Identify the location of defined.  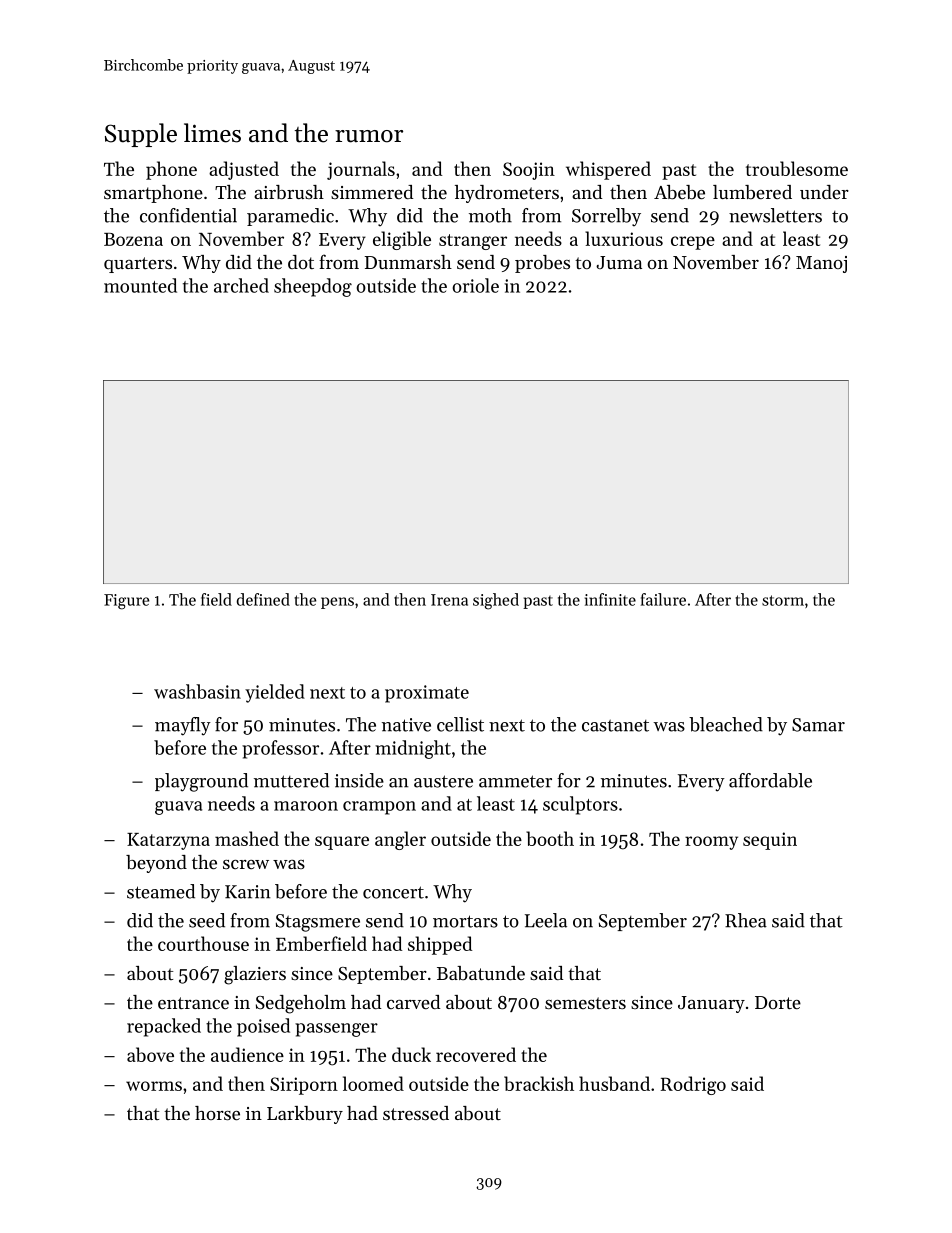
(263, 599).
